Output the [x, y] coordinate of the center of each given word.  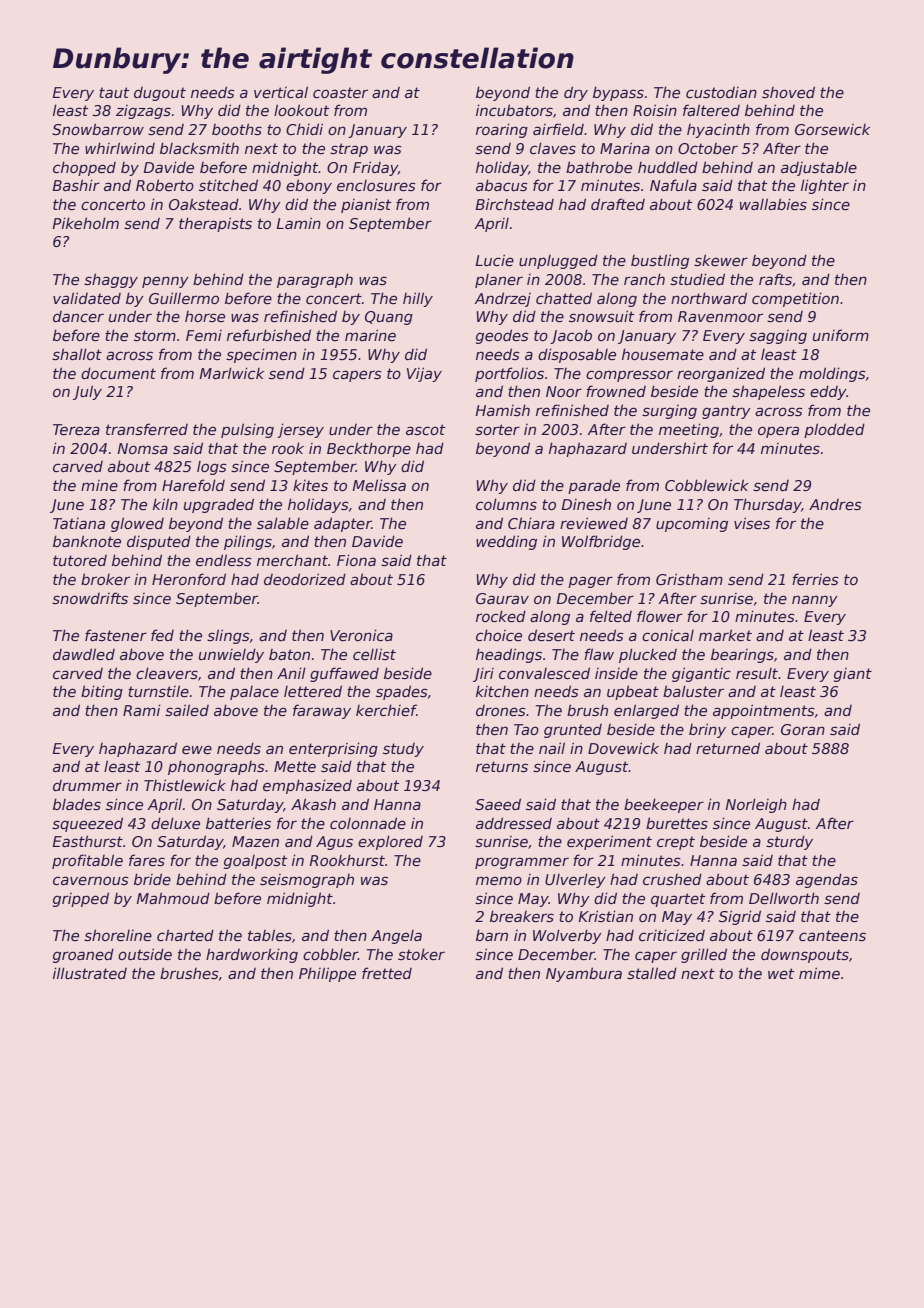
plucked [648, 655]
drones [501, 710]
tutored [80, 560]
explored [390, 842]
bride [152, 879]
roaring [502, 130]
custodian [721, 92]
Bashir [76, 185]
